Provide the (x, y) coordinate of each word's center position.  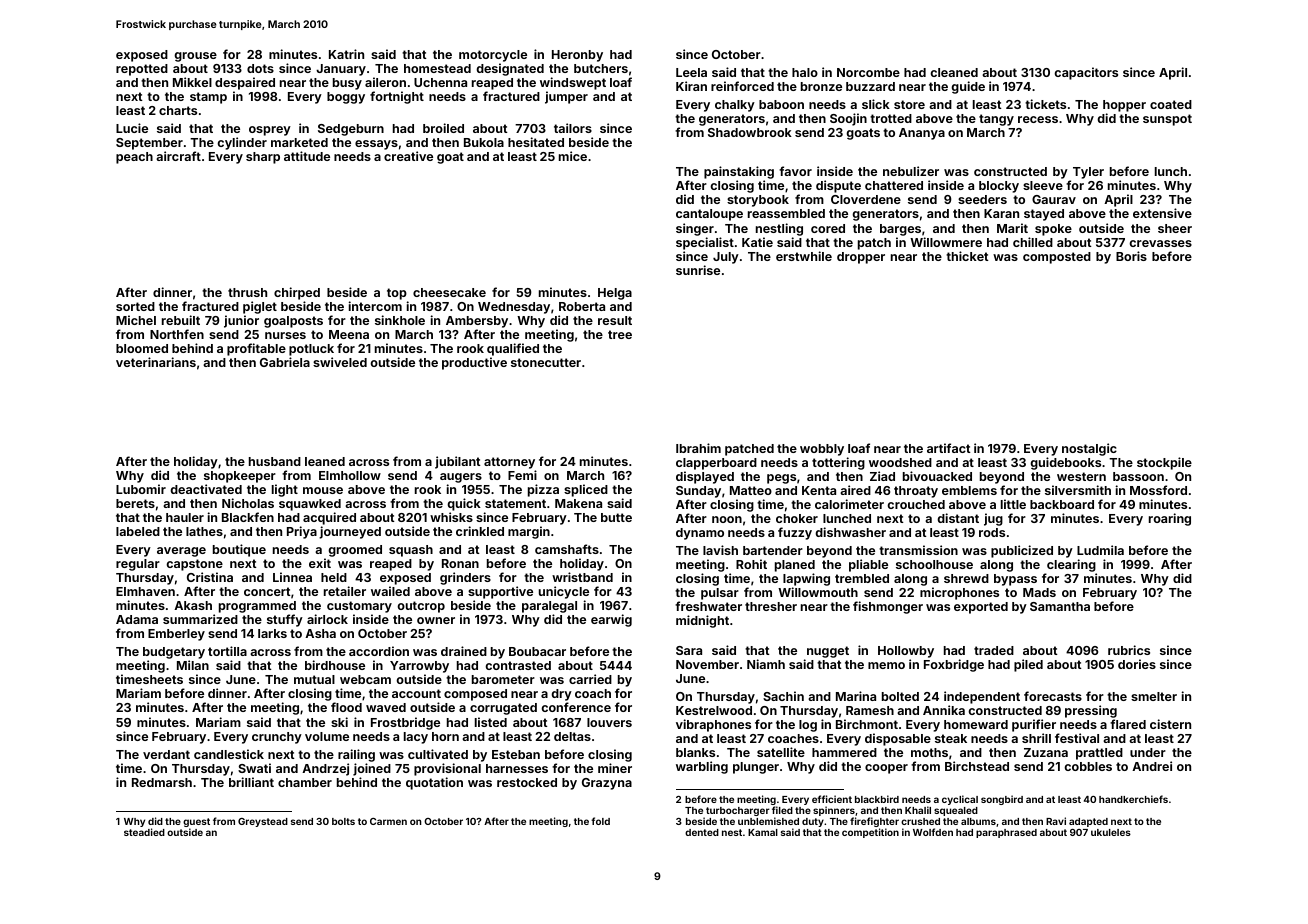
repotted (142, 70)
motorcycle (493, 56)
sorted (135, 306)
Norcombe (868, 72)
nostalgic (1089, 449)
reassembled (786, 213)
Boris (1131, 256)
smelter (1154, 696)
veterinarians (156, 362)
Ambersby (477, 322)
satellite (781, 752)
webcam (365, 679)
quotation (434, 783)
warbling (702, 767)
